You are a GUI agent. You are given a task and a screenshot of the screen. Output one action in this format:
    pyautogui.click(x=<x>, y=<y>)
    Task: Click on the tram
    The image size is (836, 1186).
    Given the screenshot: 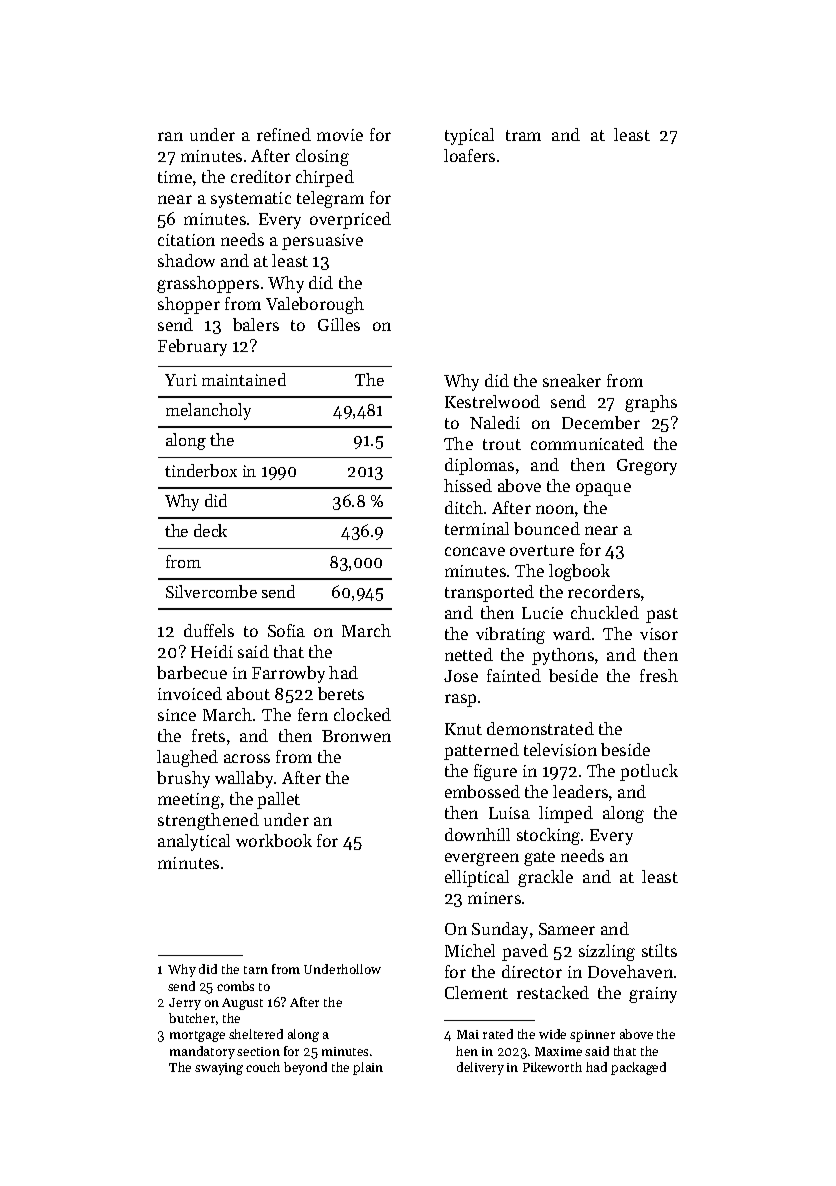 What is the action you would take?
    pyautogui.click(x=523, y=135)
